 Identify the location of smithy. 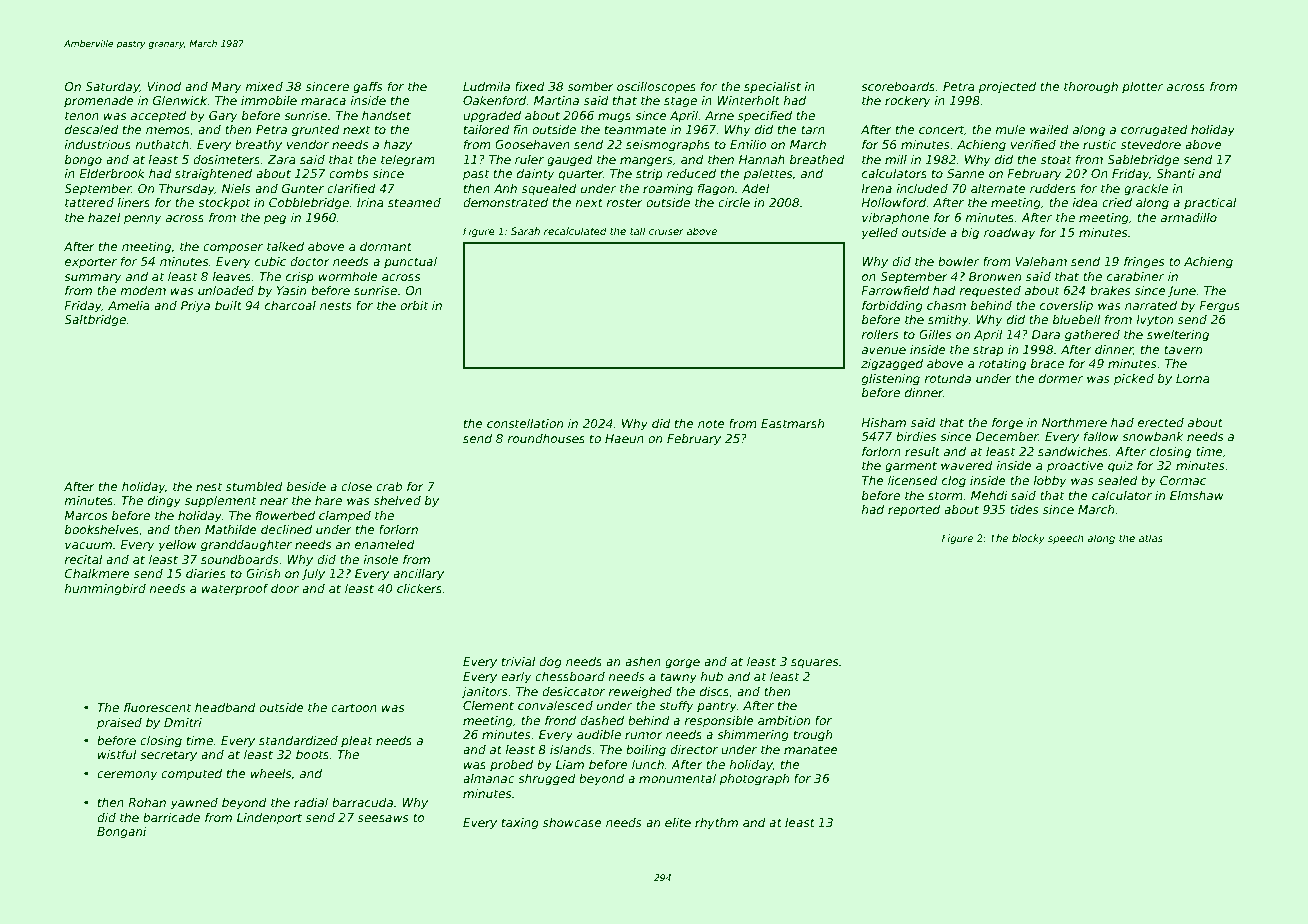
(948, 321).
